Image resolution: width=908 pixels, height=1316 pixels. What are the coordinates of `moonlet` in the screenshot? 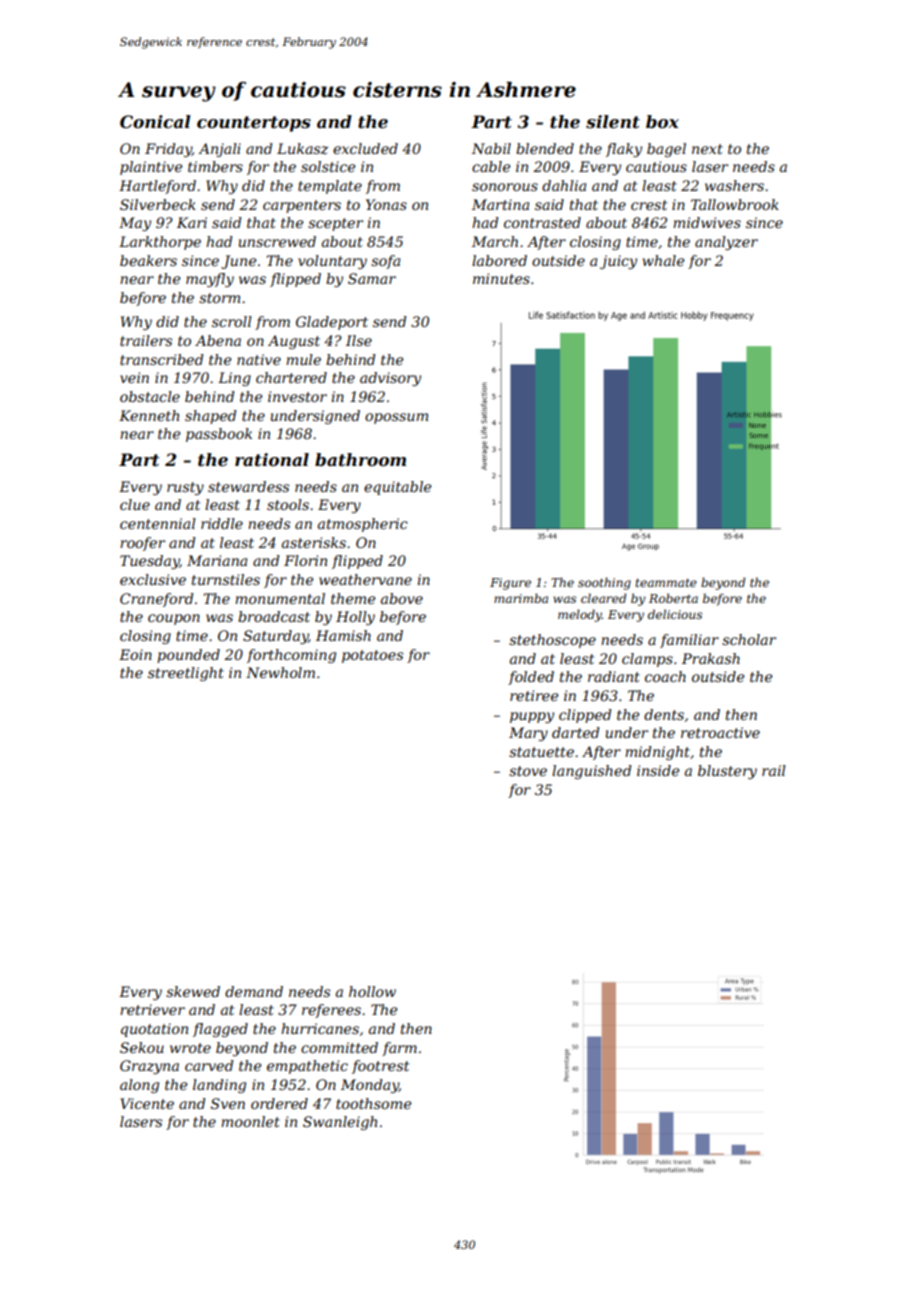 It's located at (250, 1121).
